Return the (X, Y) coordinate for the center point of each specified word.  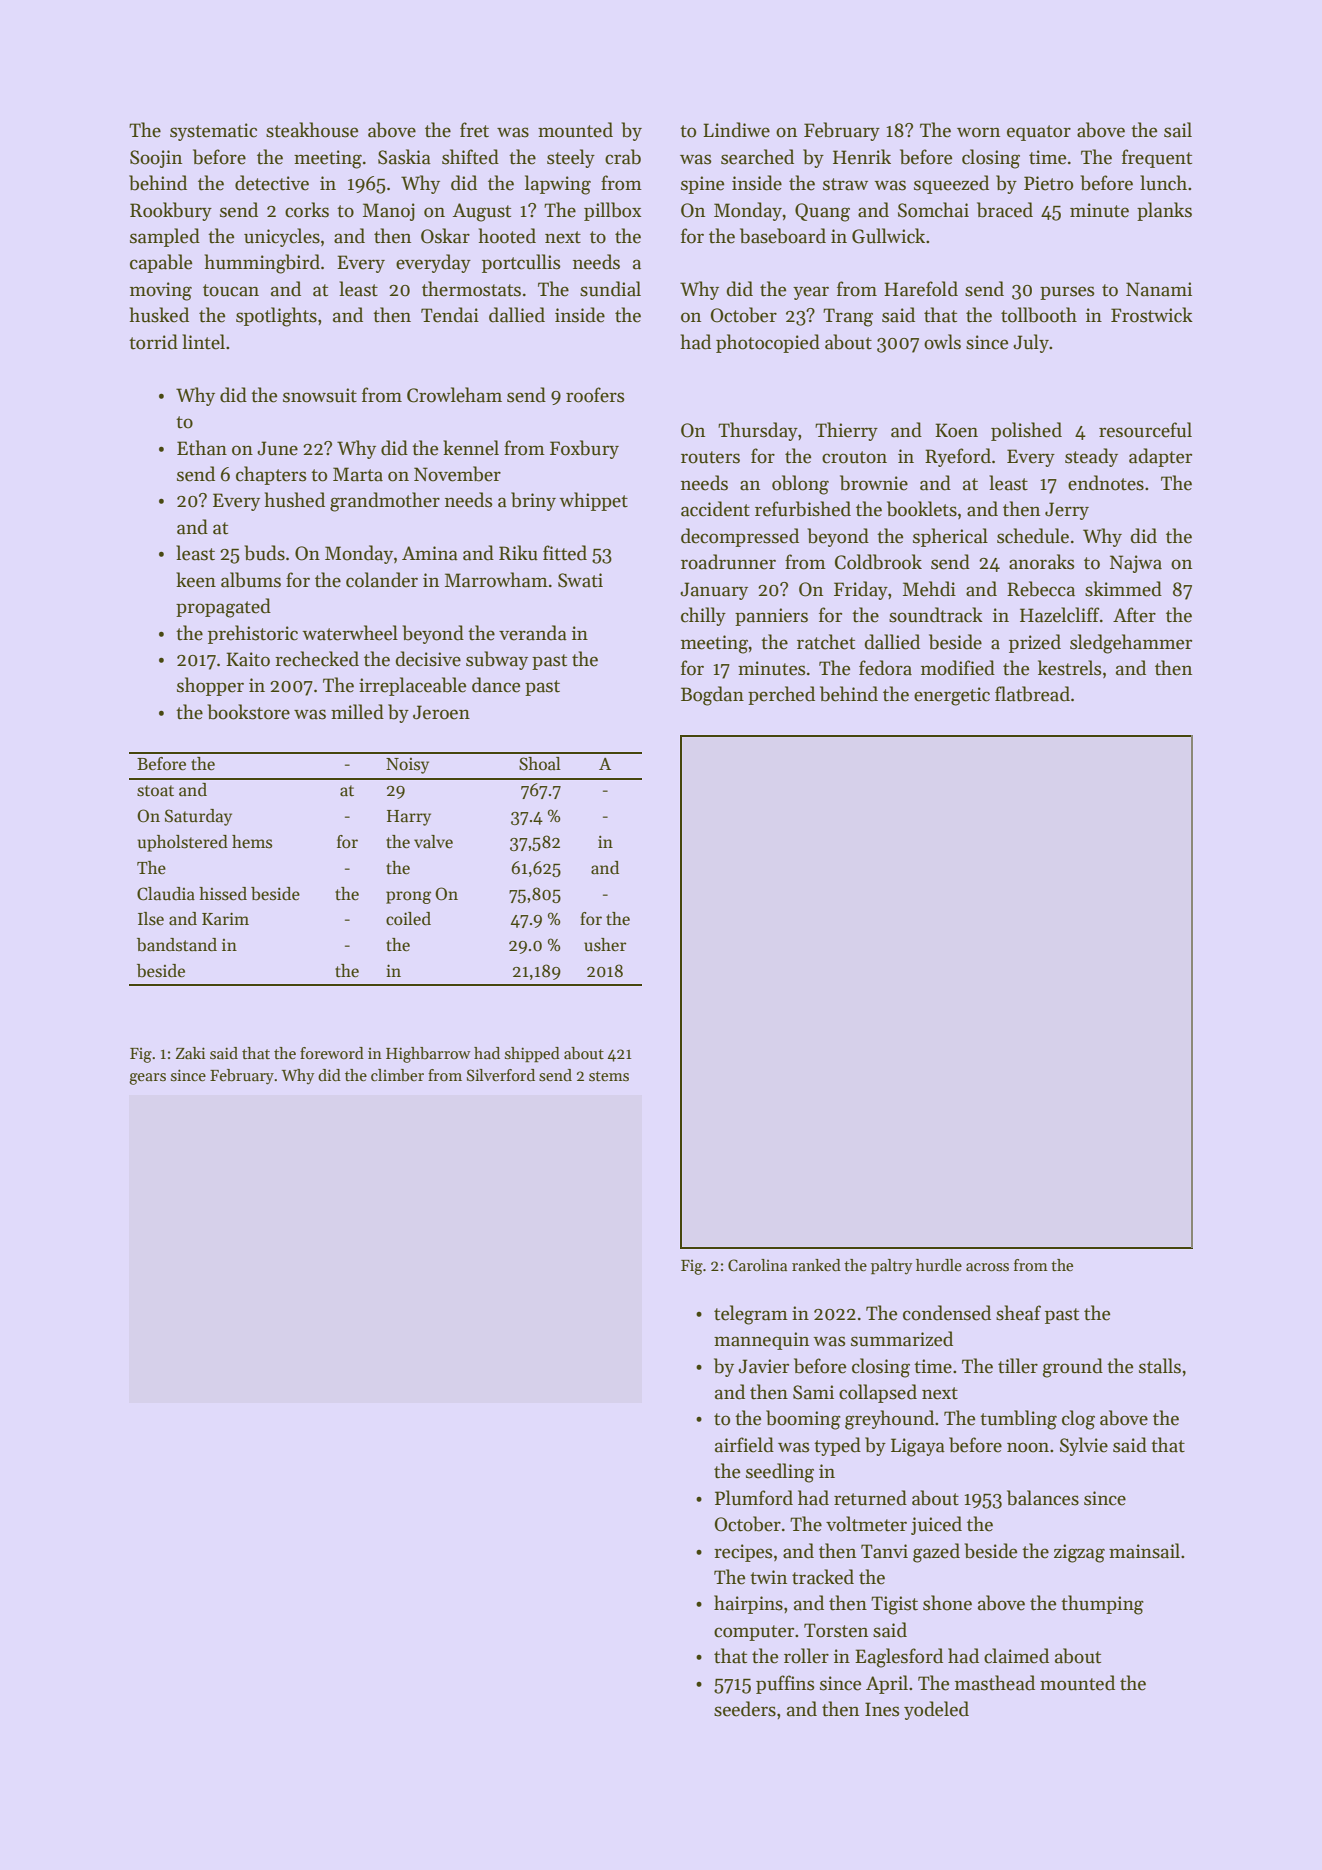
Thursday (758, 431)
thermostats (471, 289)
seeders (745, 1709)
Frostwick (1152, 315)
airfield (744, 1445)
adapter (1160, 457)
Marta (358, 474)
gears (147, 1079)
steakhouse (312, 130)
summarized (902, 1339)
